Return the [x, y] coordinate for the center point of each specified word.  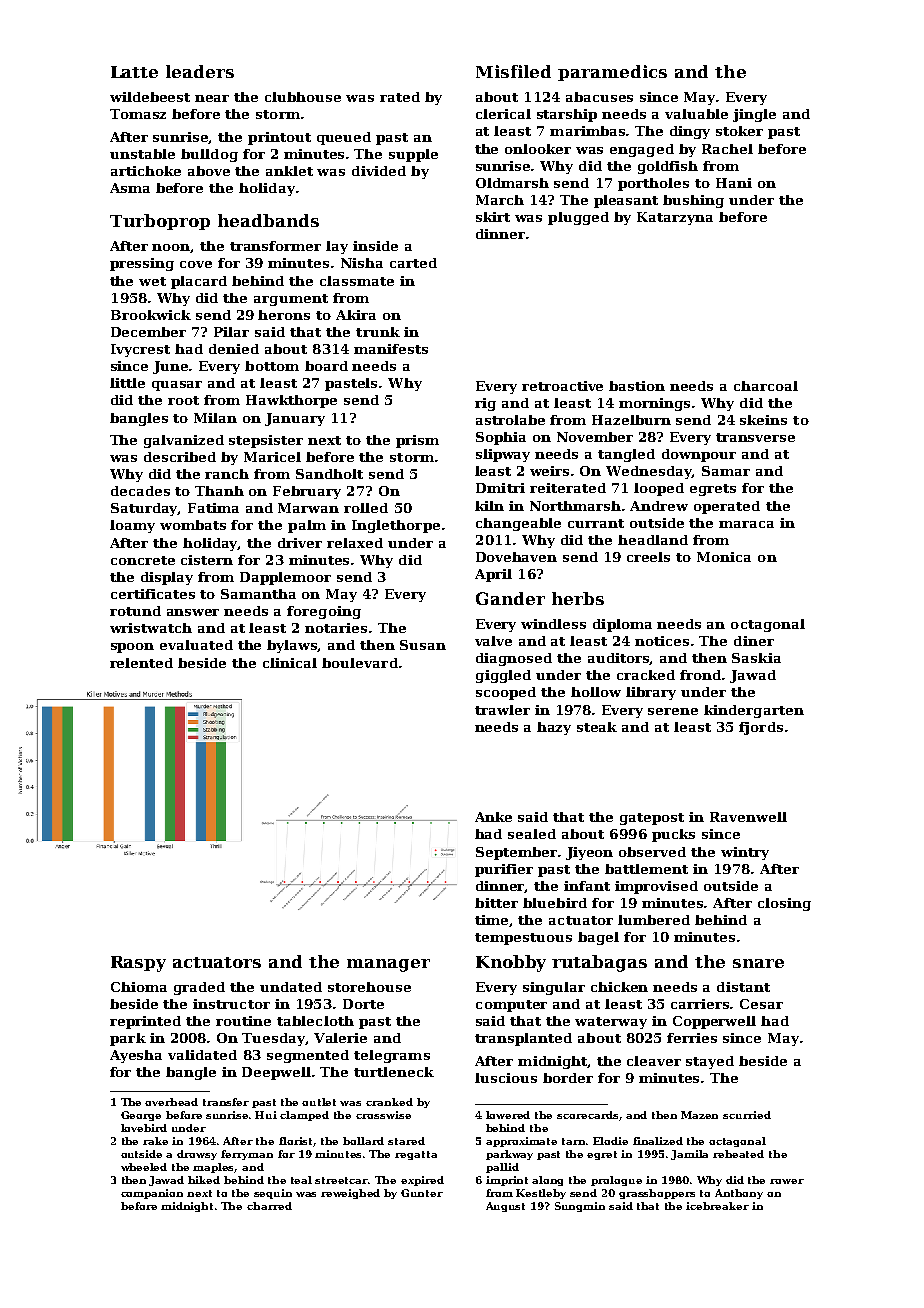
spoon [132, 648]
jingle [754, 115]
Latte [134, 72]
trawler [502, 710]
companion [152, 1194]
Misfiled [513, 71]
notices [662, 641]
